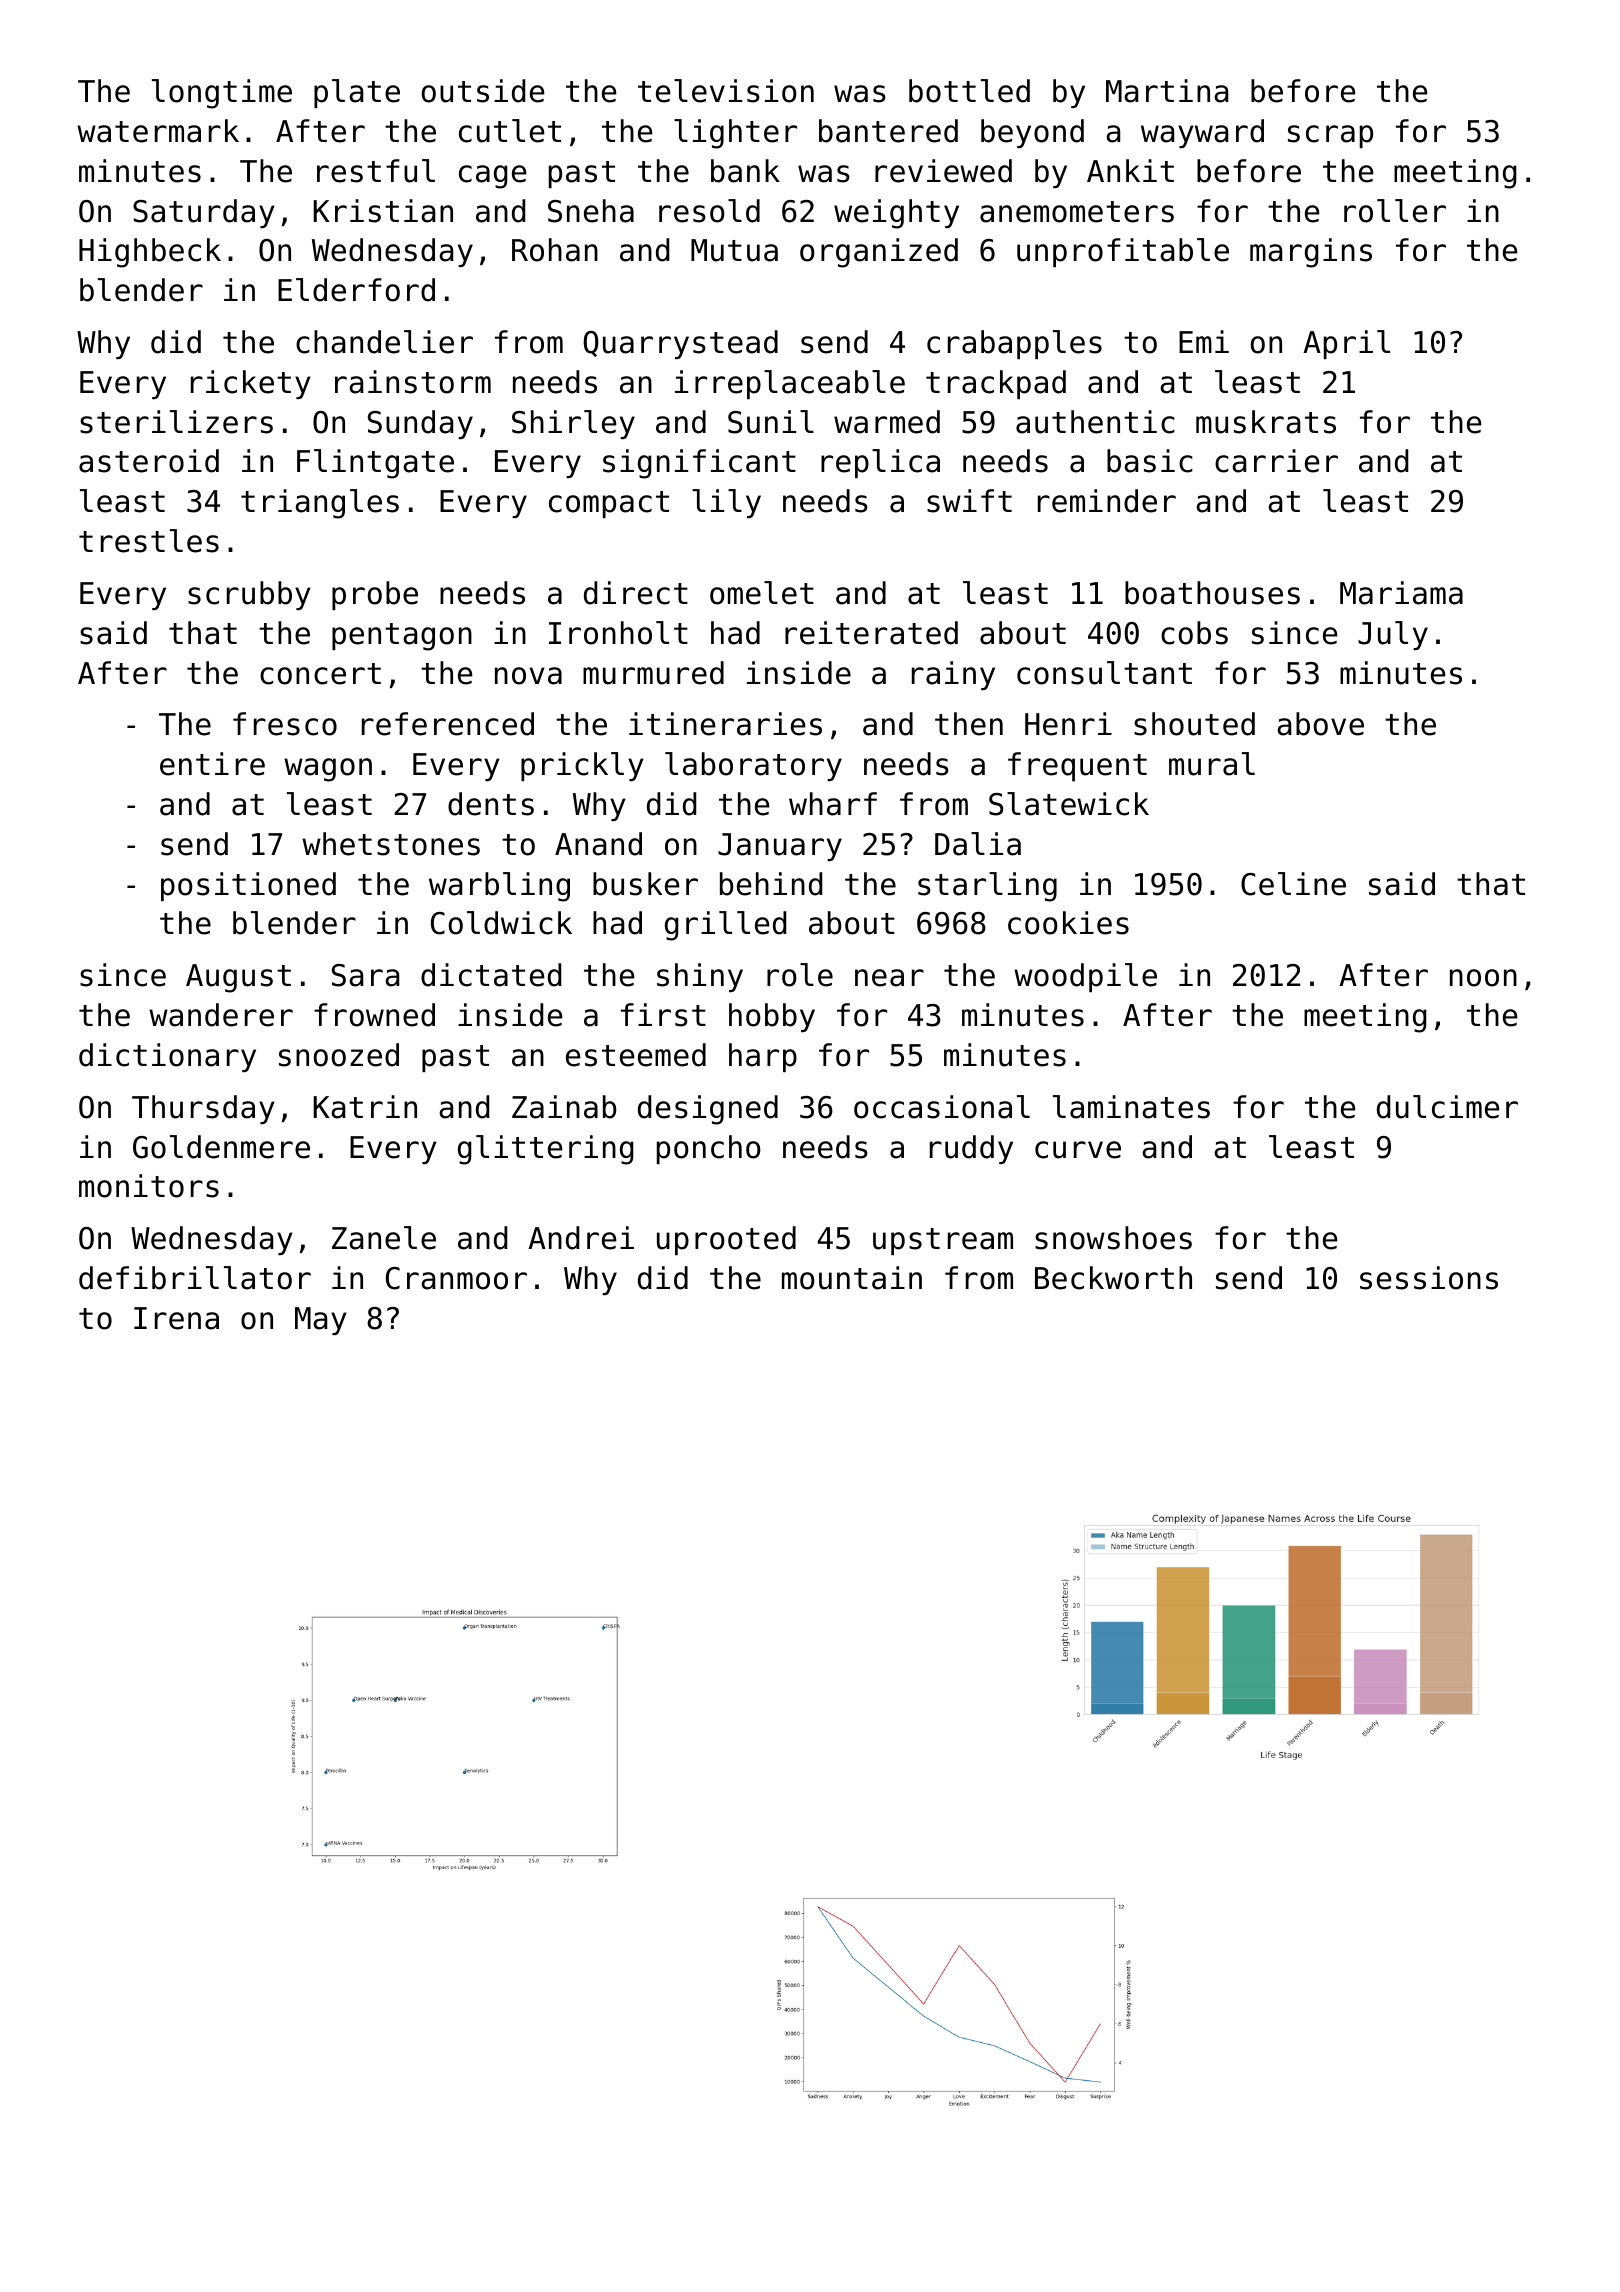  What do you see at coordinates (1401, 593) in the document?
I see `Mariama` at bounding box center [1401, 593].
